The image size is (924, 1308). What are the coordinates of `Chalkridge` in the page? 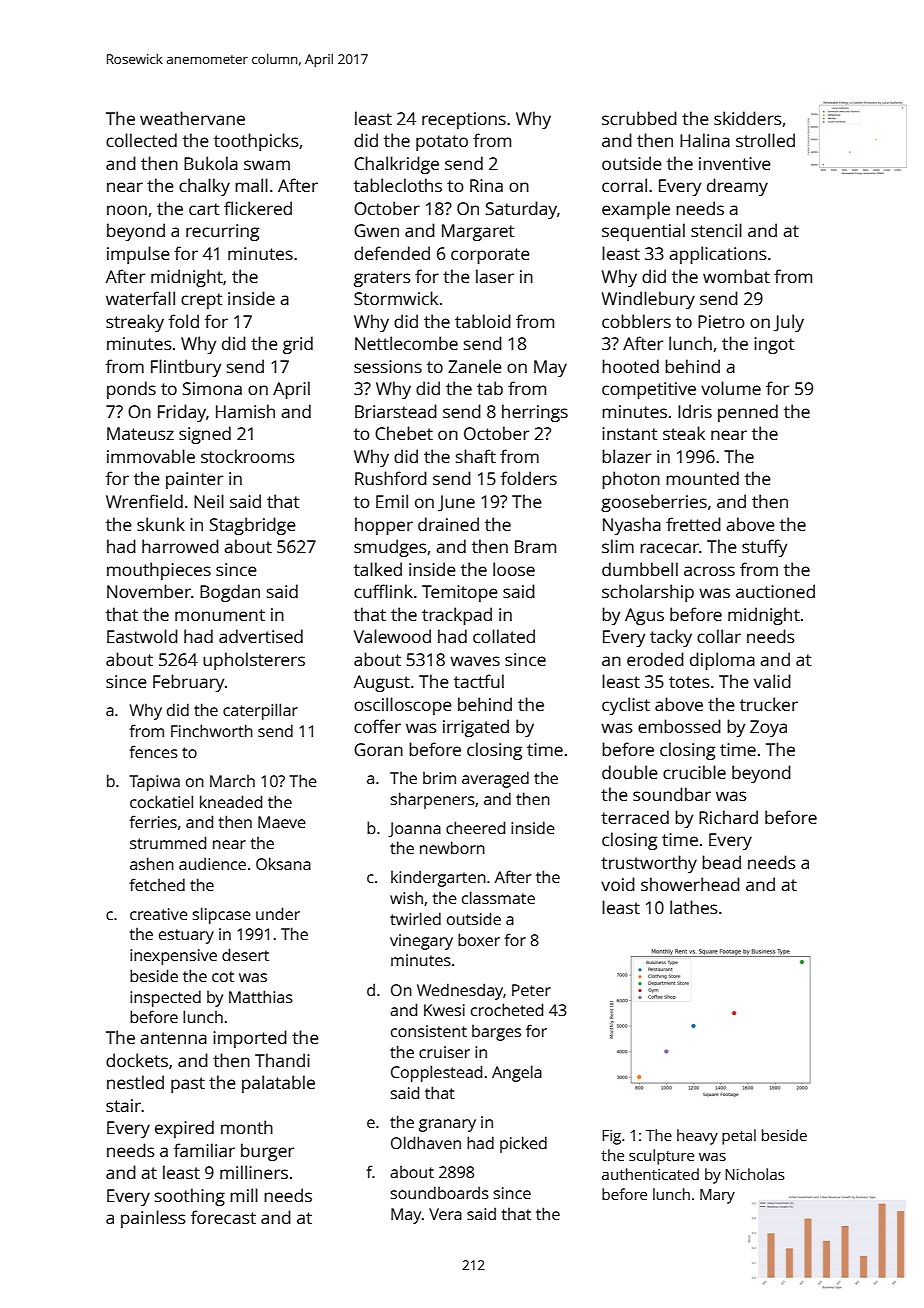 It's located at (396, 165).
